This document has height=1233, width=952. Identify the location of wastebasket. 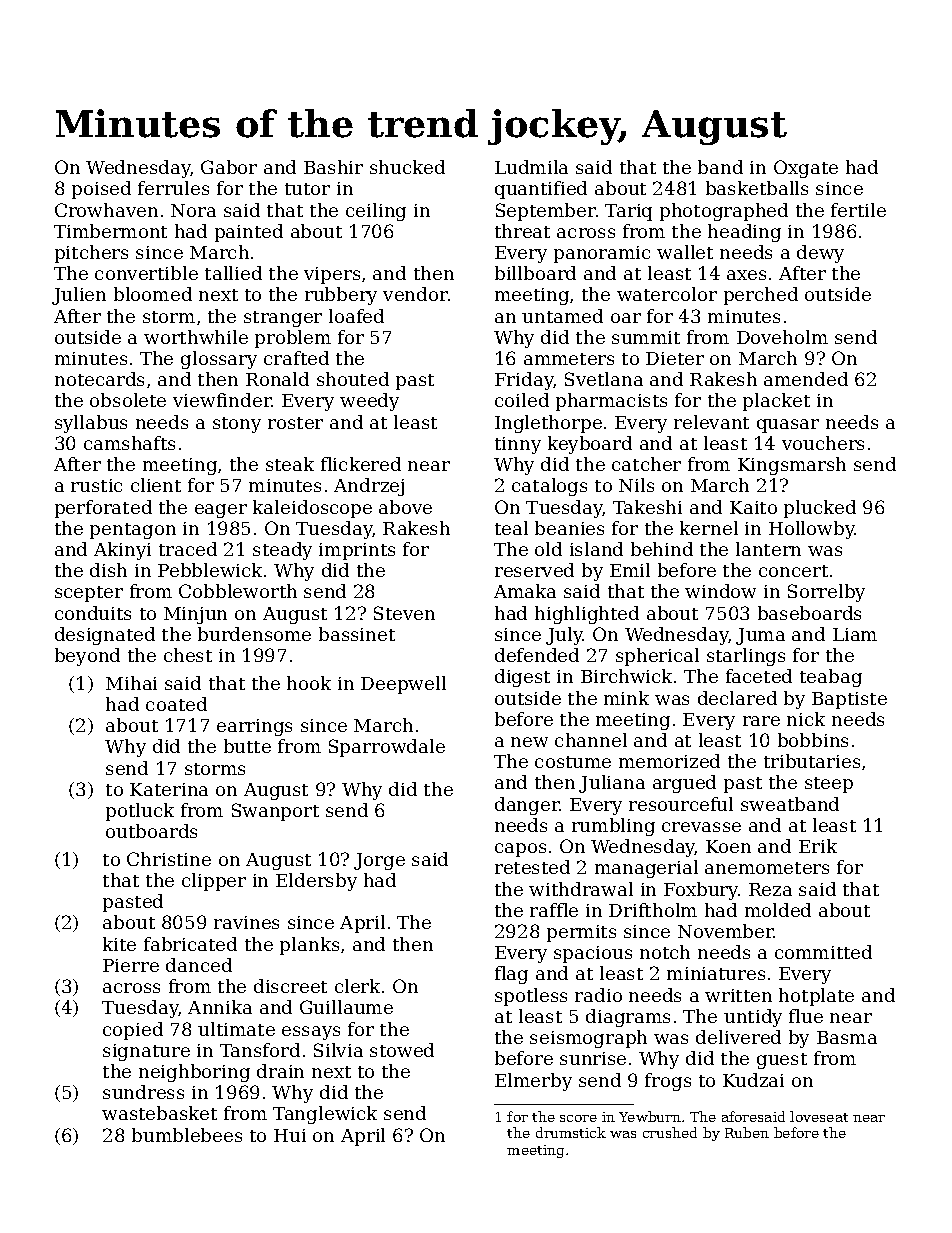
(159, 1113).
